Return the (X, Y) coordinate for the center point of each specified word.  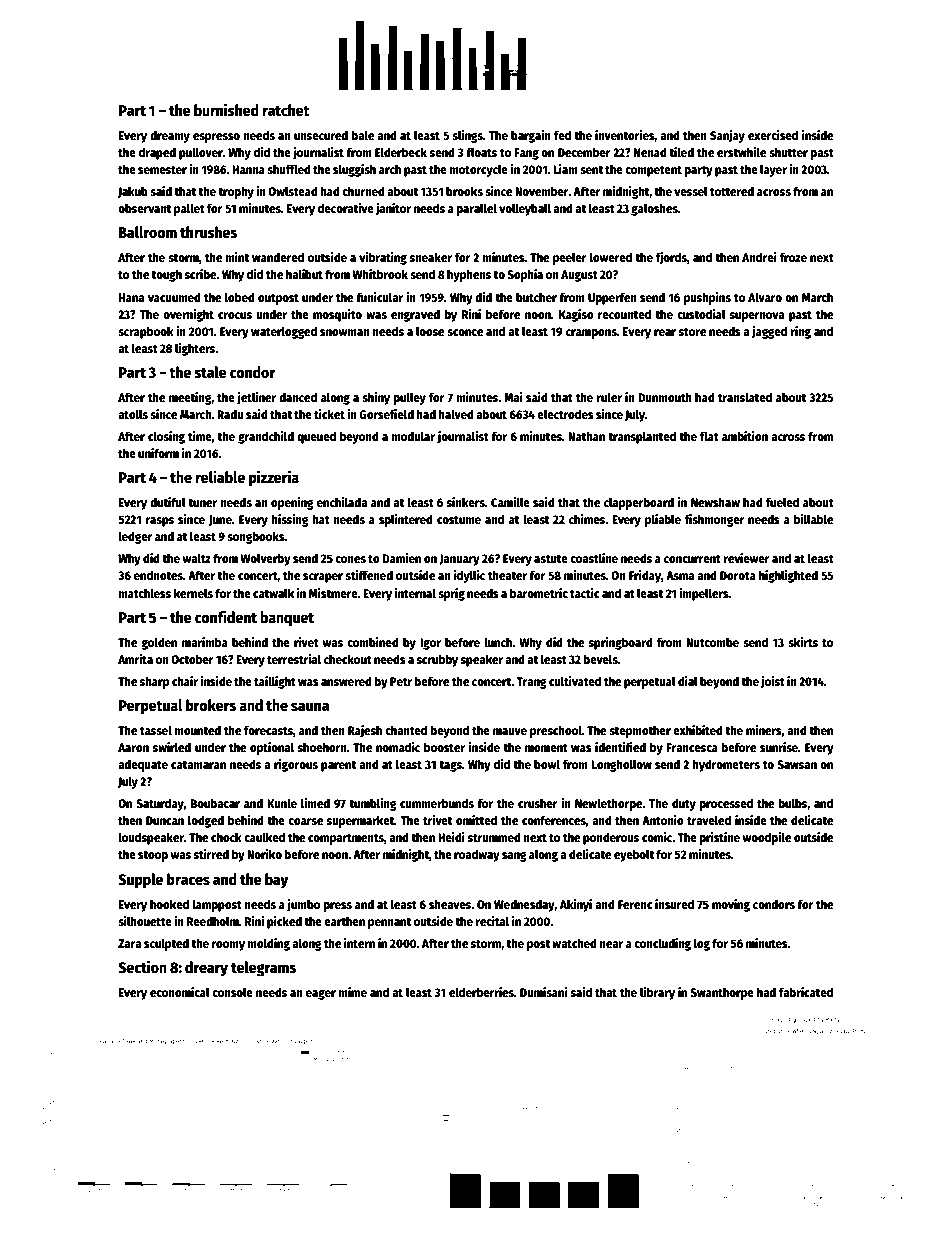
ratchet (286, 110)
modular (413, 436)
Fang (526, 154)
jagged (769, 332)
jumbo (303, 905)
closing (166, 437)
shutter (788, 152)
